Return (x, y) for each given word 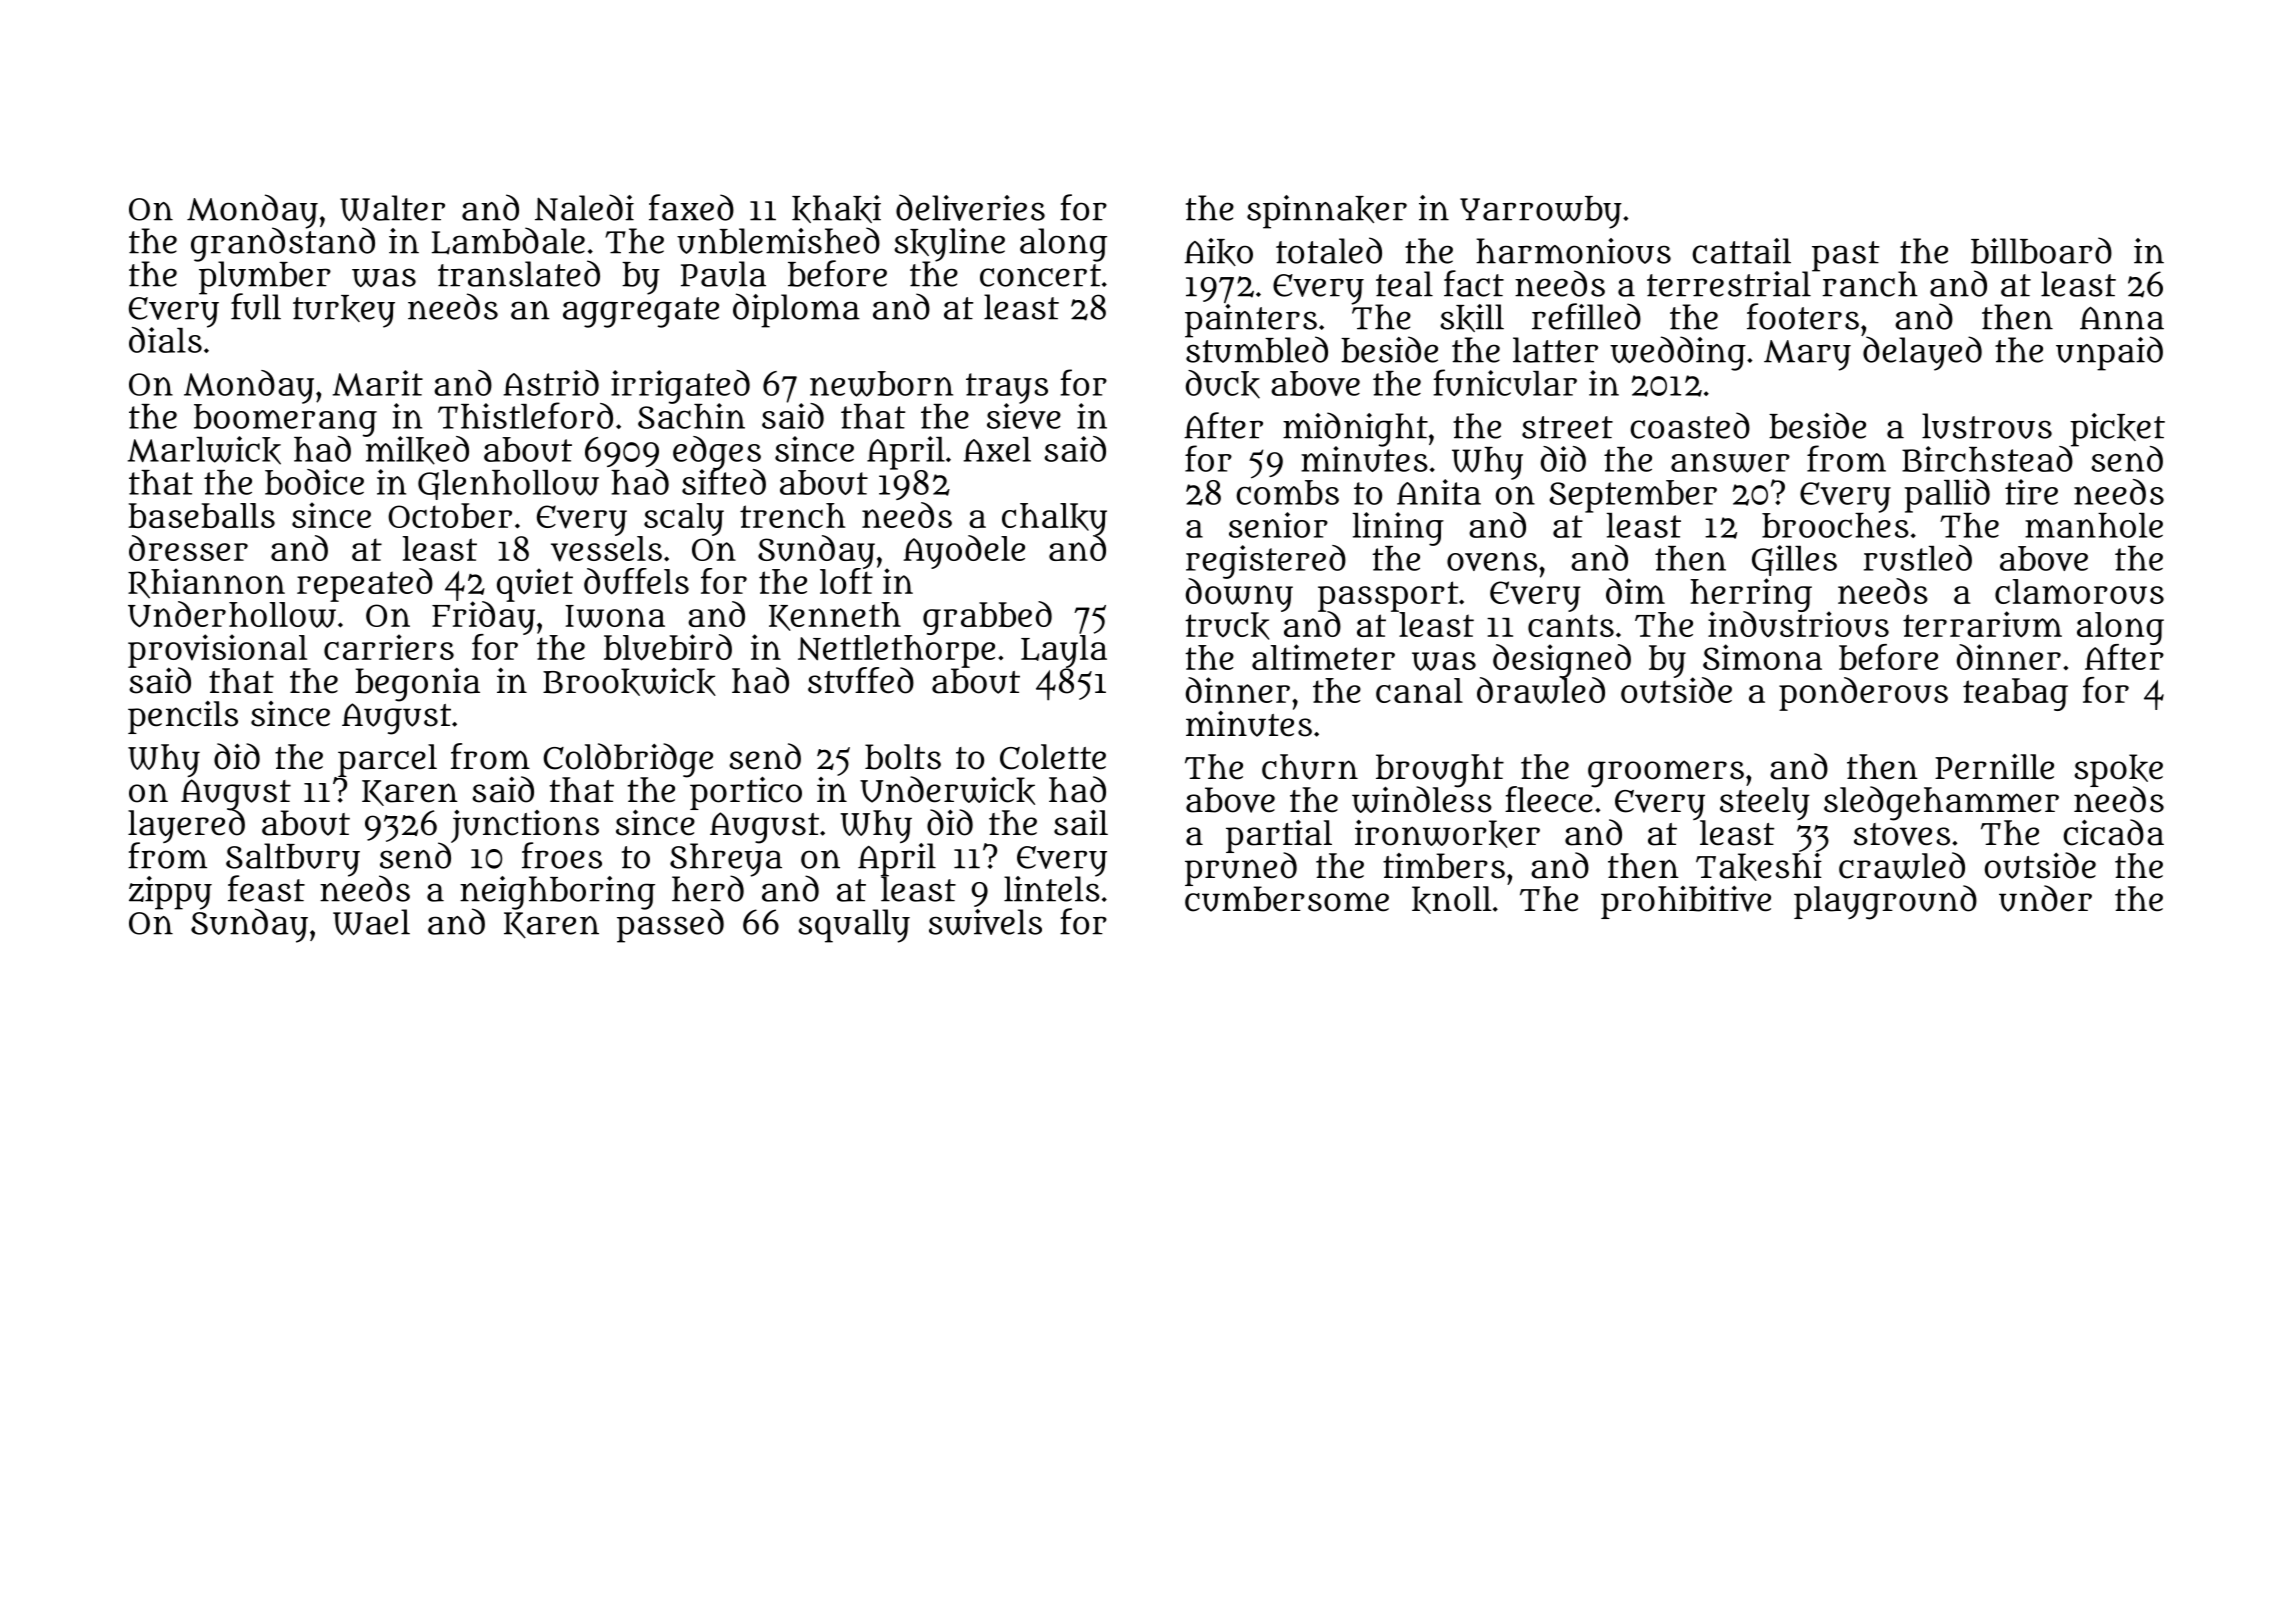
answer (1730, 463)
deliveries (970, 207)
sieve (1024, 416)
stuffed (861, 680)
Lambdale (508, 241)
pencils (183, 717)
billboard (2041, 250)
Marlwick (204, 450)
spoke (2118, 770)
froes (562, 855)
